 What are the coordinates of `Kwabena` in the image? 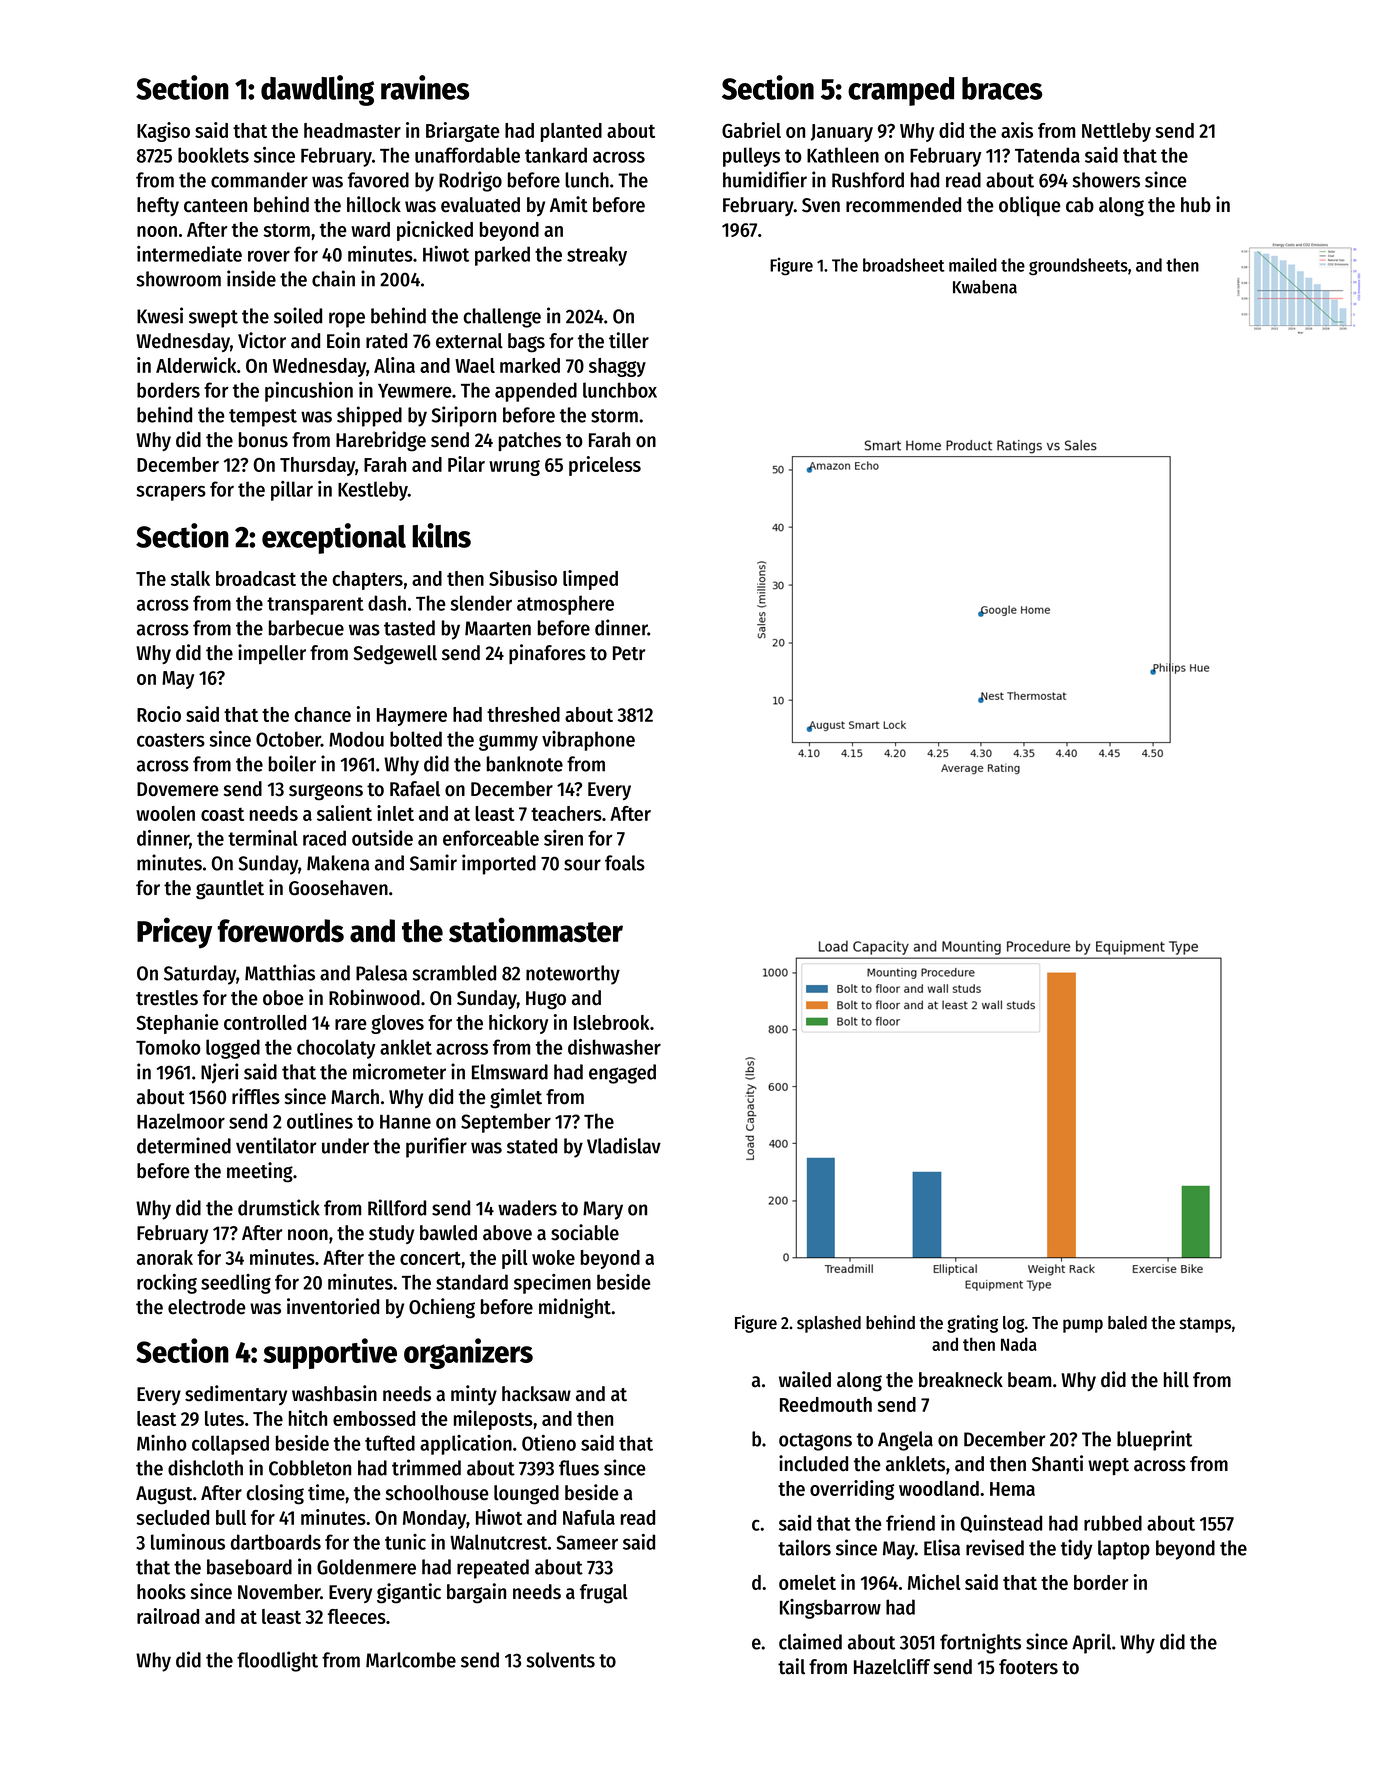 It's located at (985, 287).
